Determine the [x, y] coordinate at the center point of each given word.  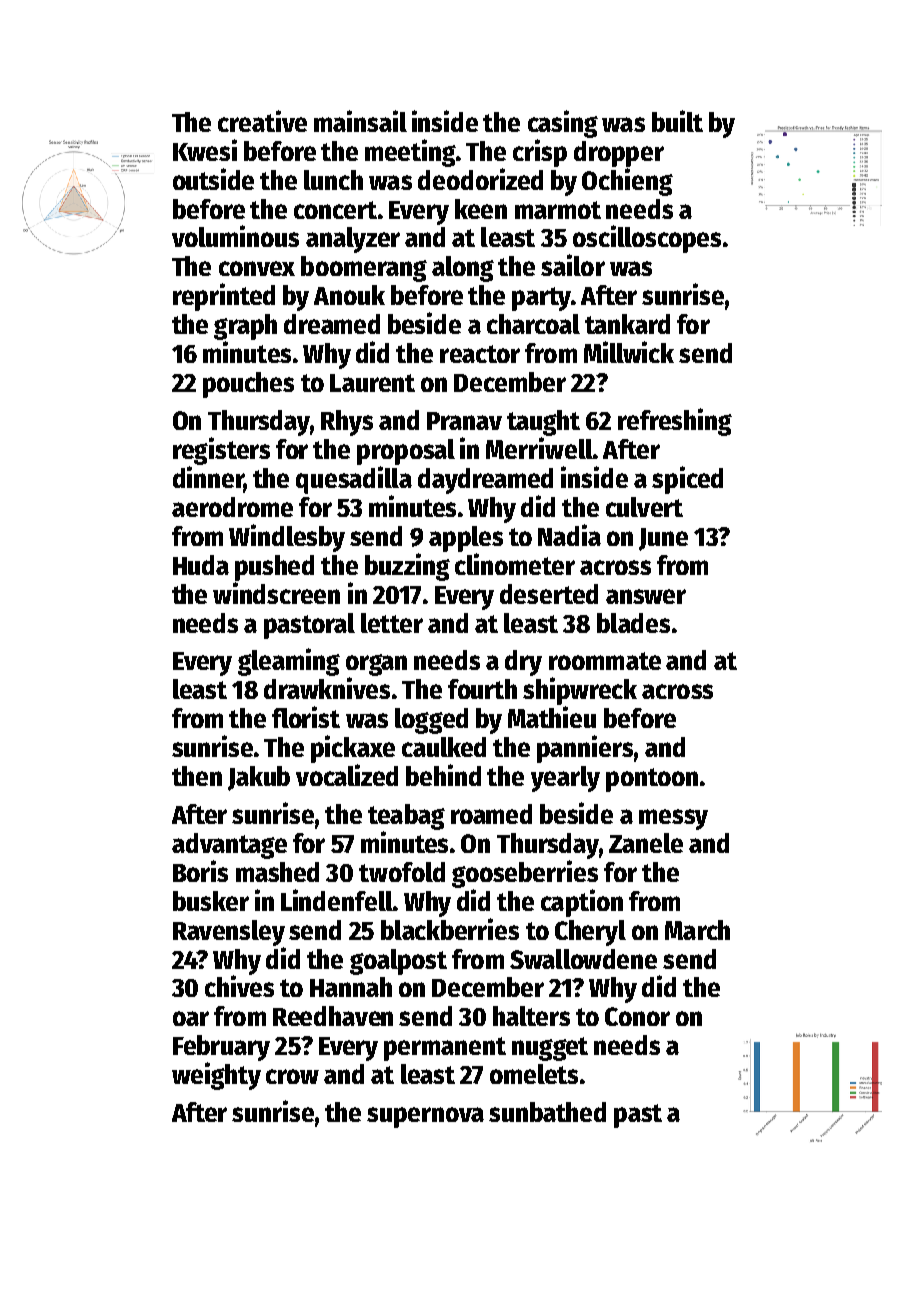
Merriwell [539, 448]
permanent [445, 1049]
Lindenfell [337, 900]
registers [221, 451]
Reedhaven [333, 1016]
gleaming [289, 662]
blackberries [450, 929]
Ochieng [627, 182]
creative [262, 121]
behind [443, 775]
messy [673, 819]
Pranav [464, 421]
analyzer [353, 240]
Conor [637, 1016]
